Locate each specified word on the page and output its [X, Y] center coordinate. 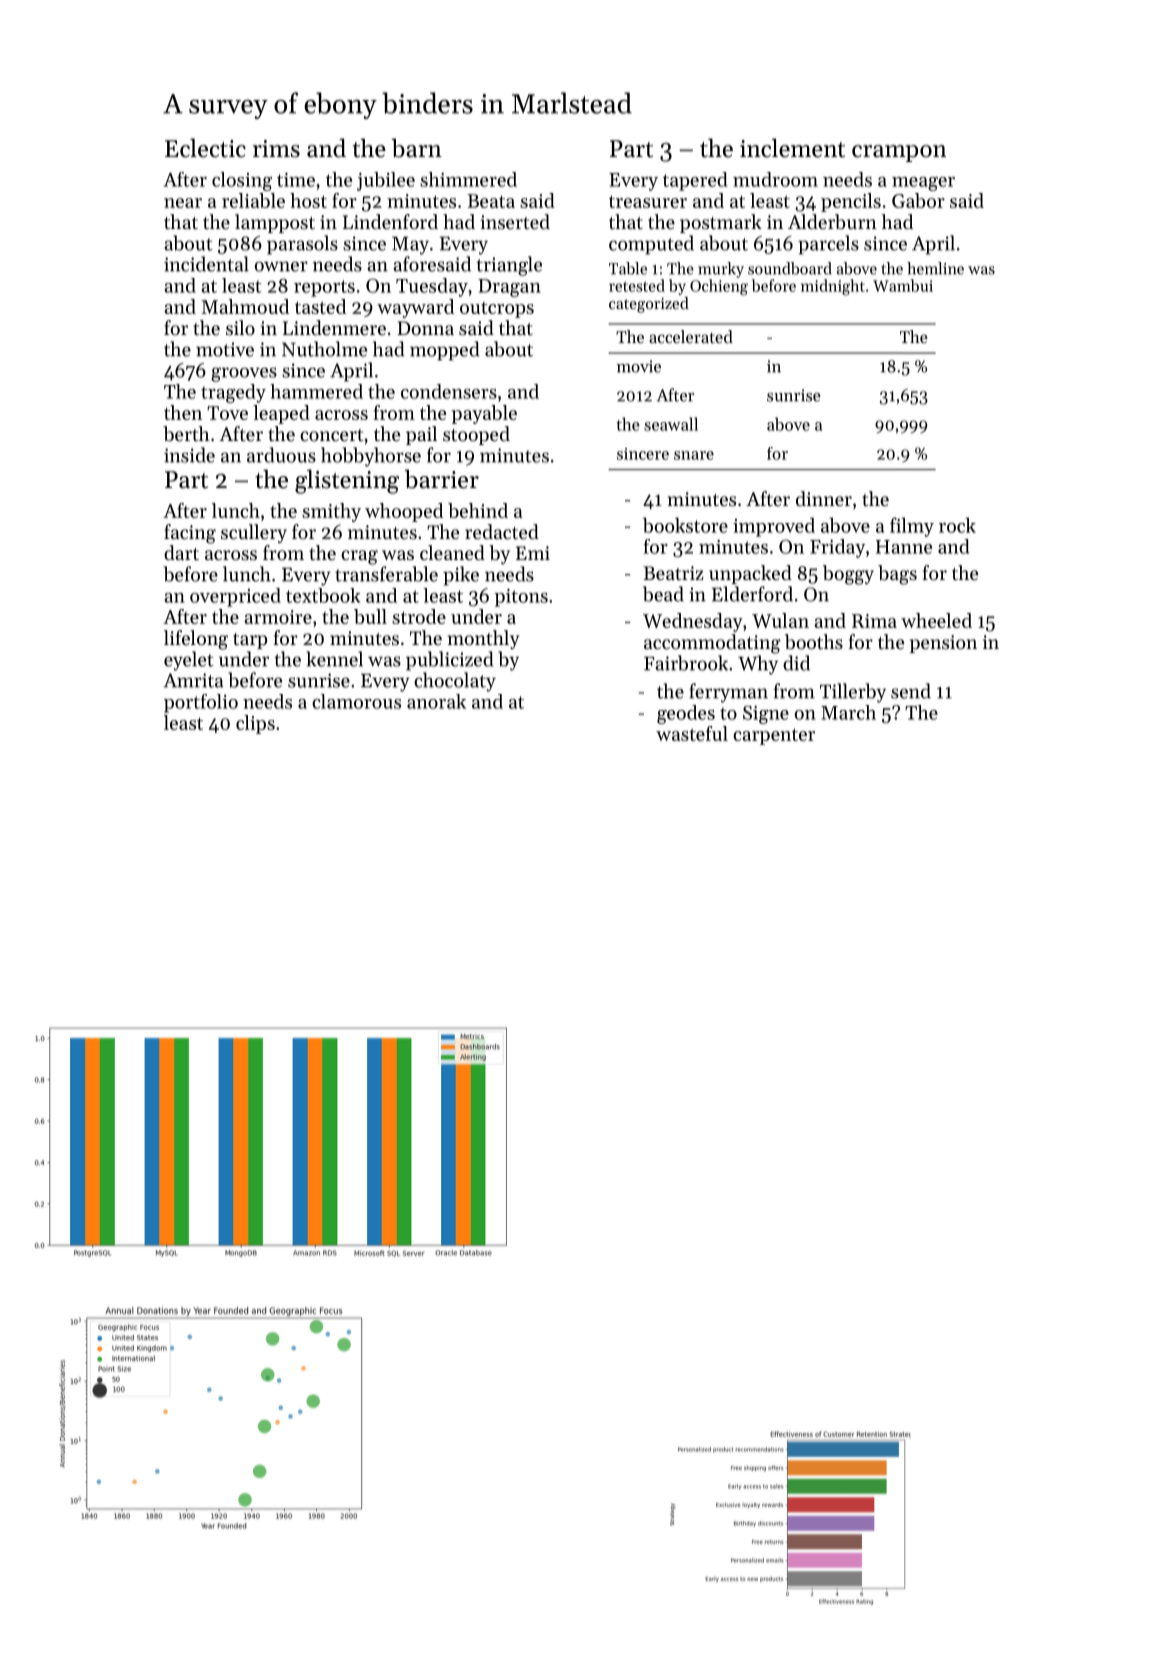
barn [417, 148]
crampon [899, 153]
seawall [671, 424]
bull [370, 616]
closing [242, 181]
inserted [515, 222]
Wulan [780, 620]
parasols [302, 245]
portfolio [201, 703]
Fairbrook [686, 663]
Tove [227, 413]
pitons [521, 598]
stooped [476, 435]
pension [943, 644]
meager [923, 184]
